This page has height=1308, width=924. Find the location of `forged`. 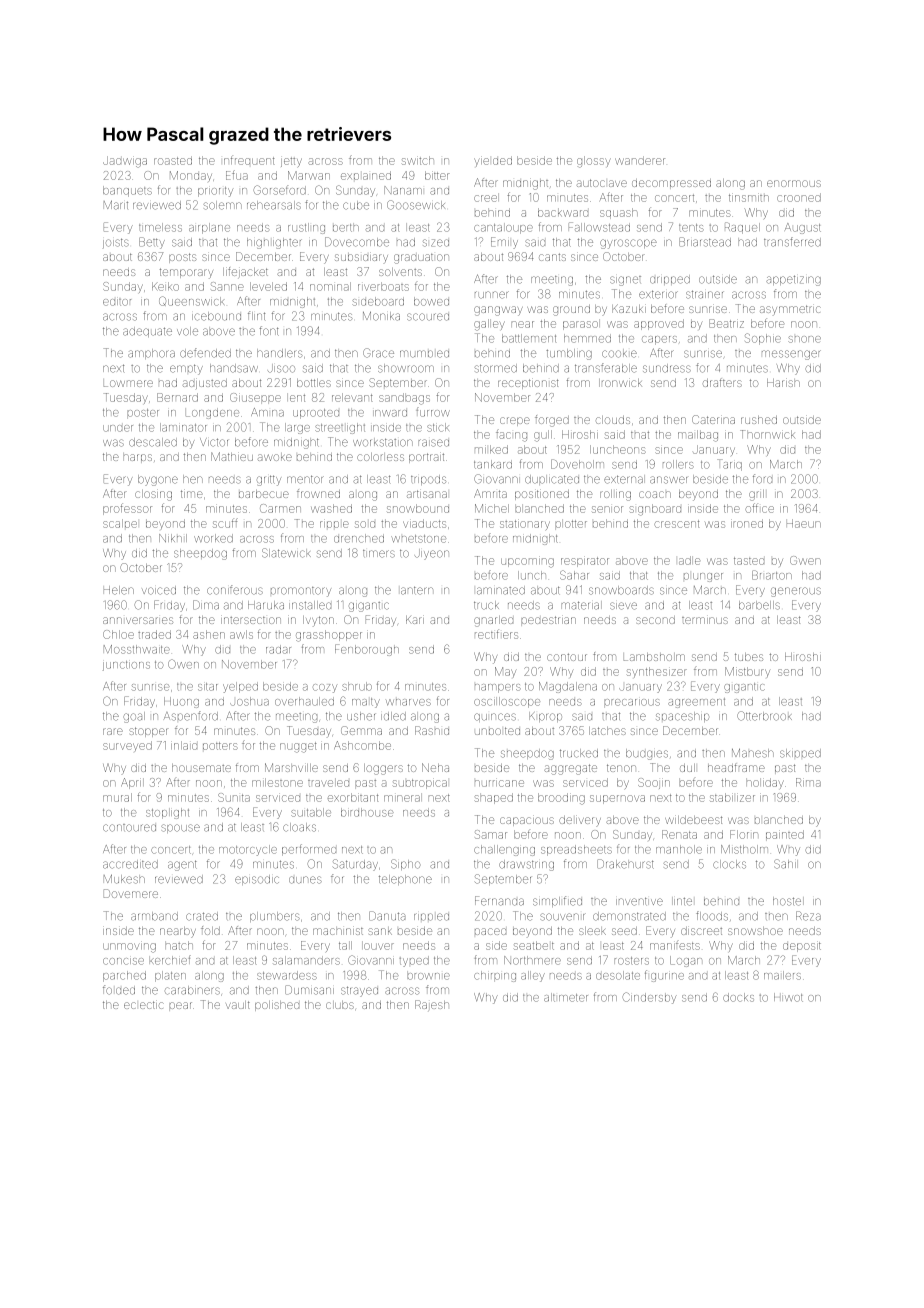

forged is located at coordinates (552, 421).
